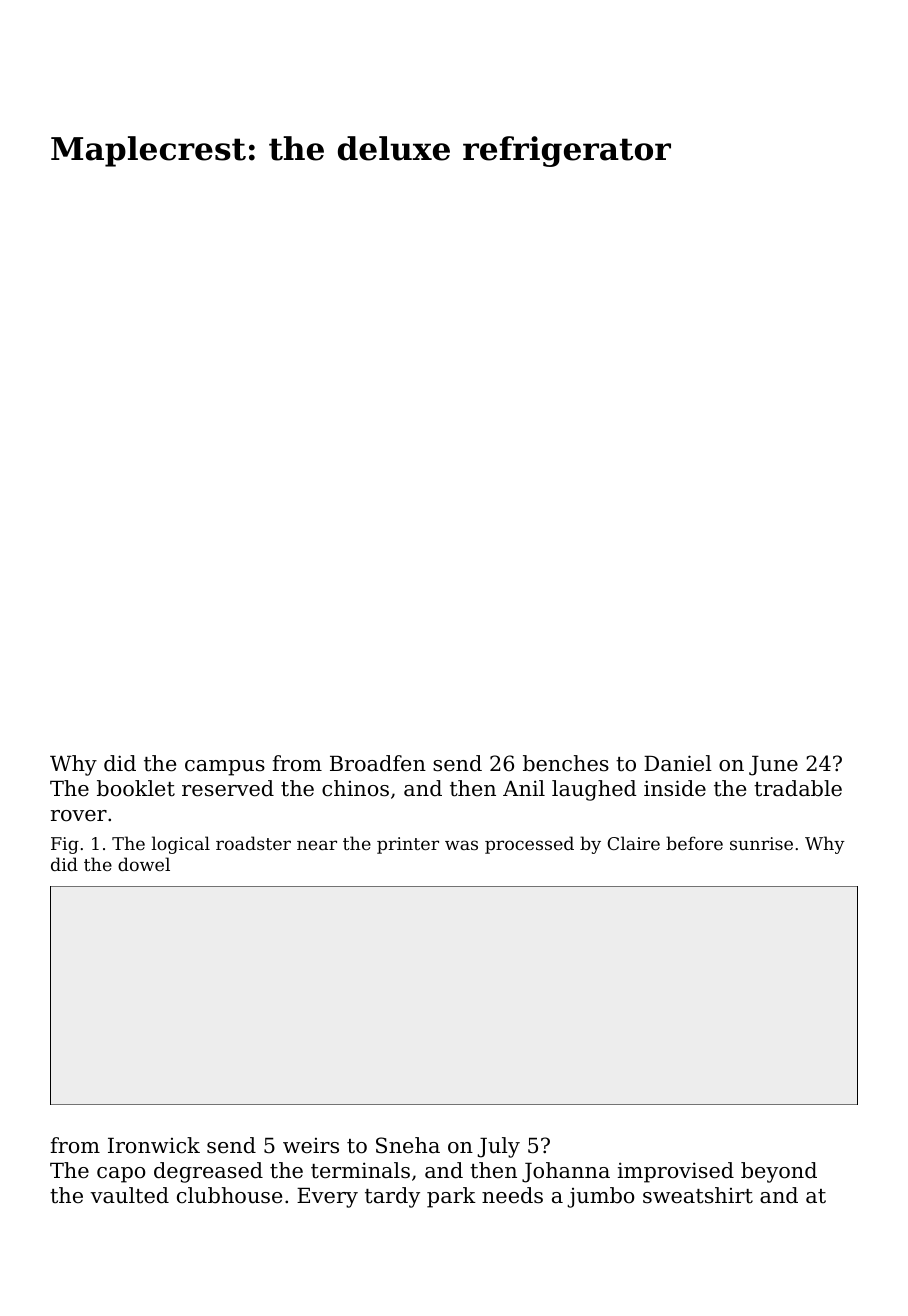  I want to click on vaulted, so click(129, 1195).
